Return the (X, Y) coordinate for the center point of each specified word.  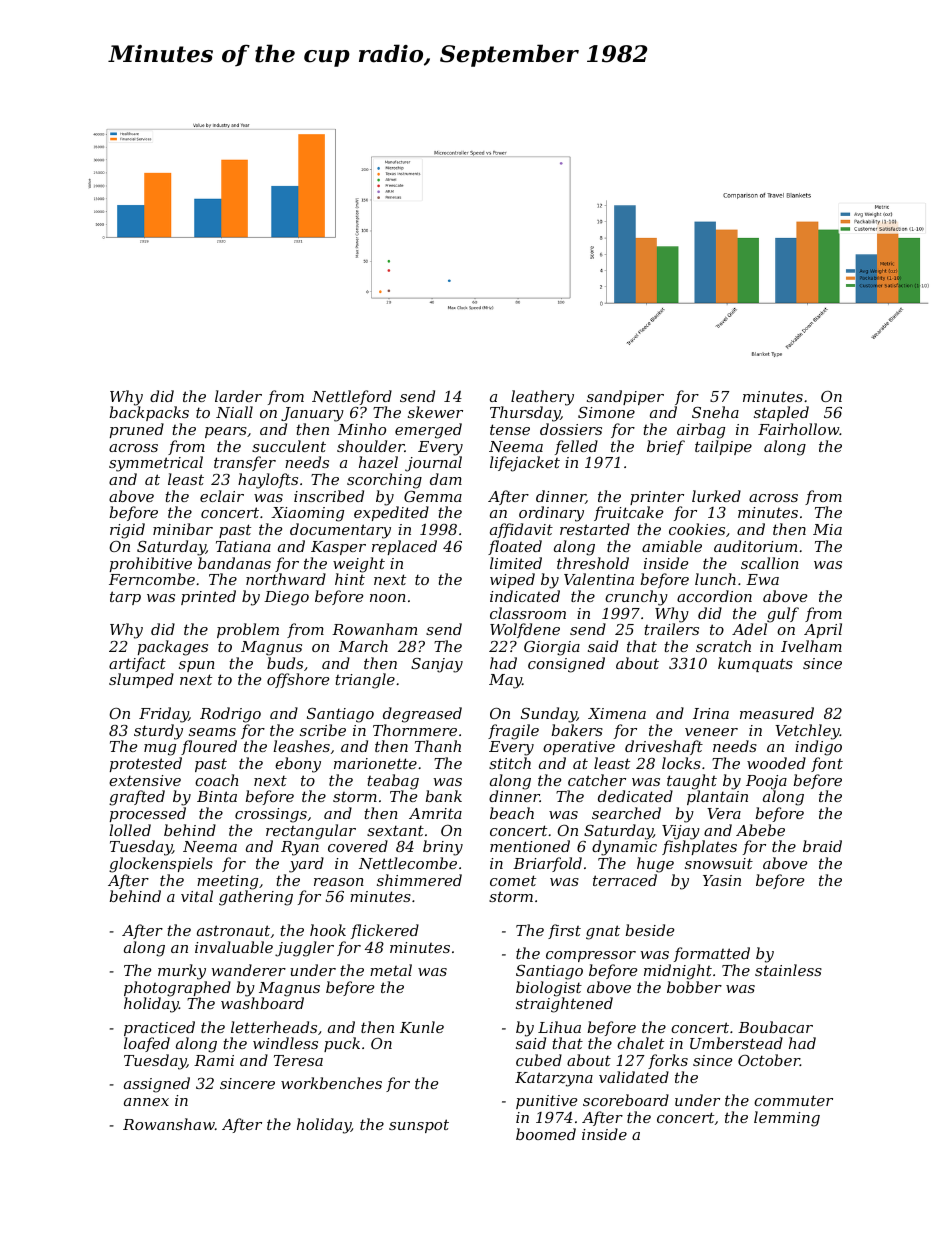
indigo (818, 748)
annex (146, 1102)
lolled (130, 830)
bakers (577, 730)
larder (238, 396)
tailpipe (723, 447)
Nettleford (352, 397)
